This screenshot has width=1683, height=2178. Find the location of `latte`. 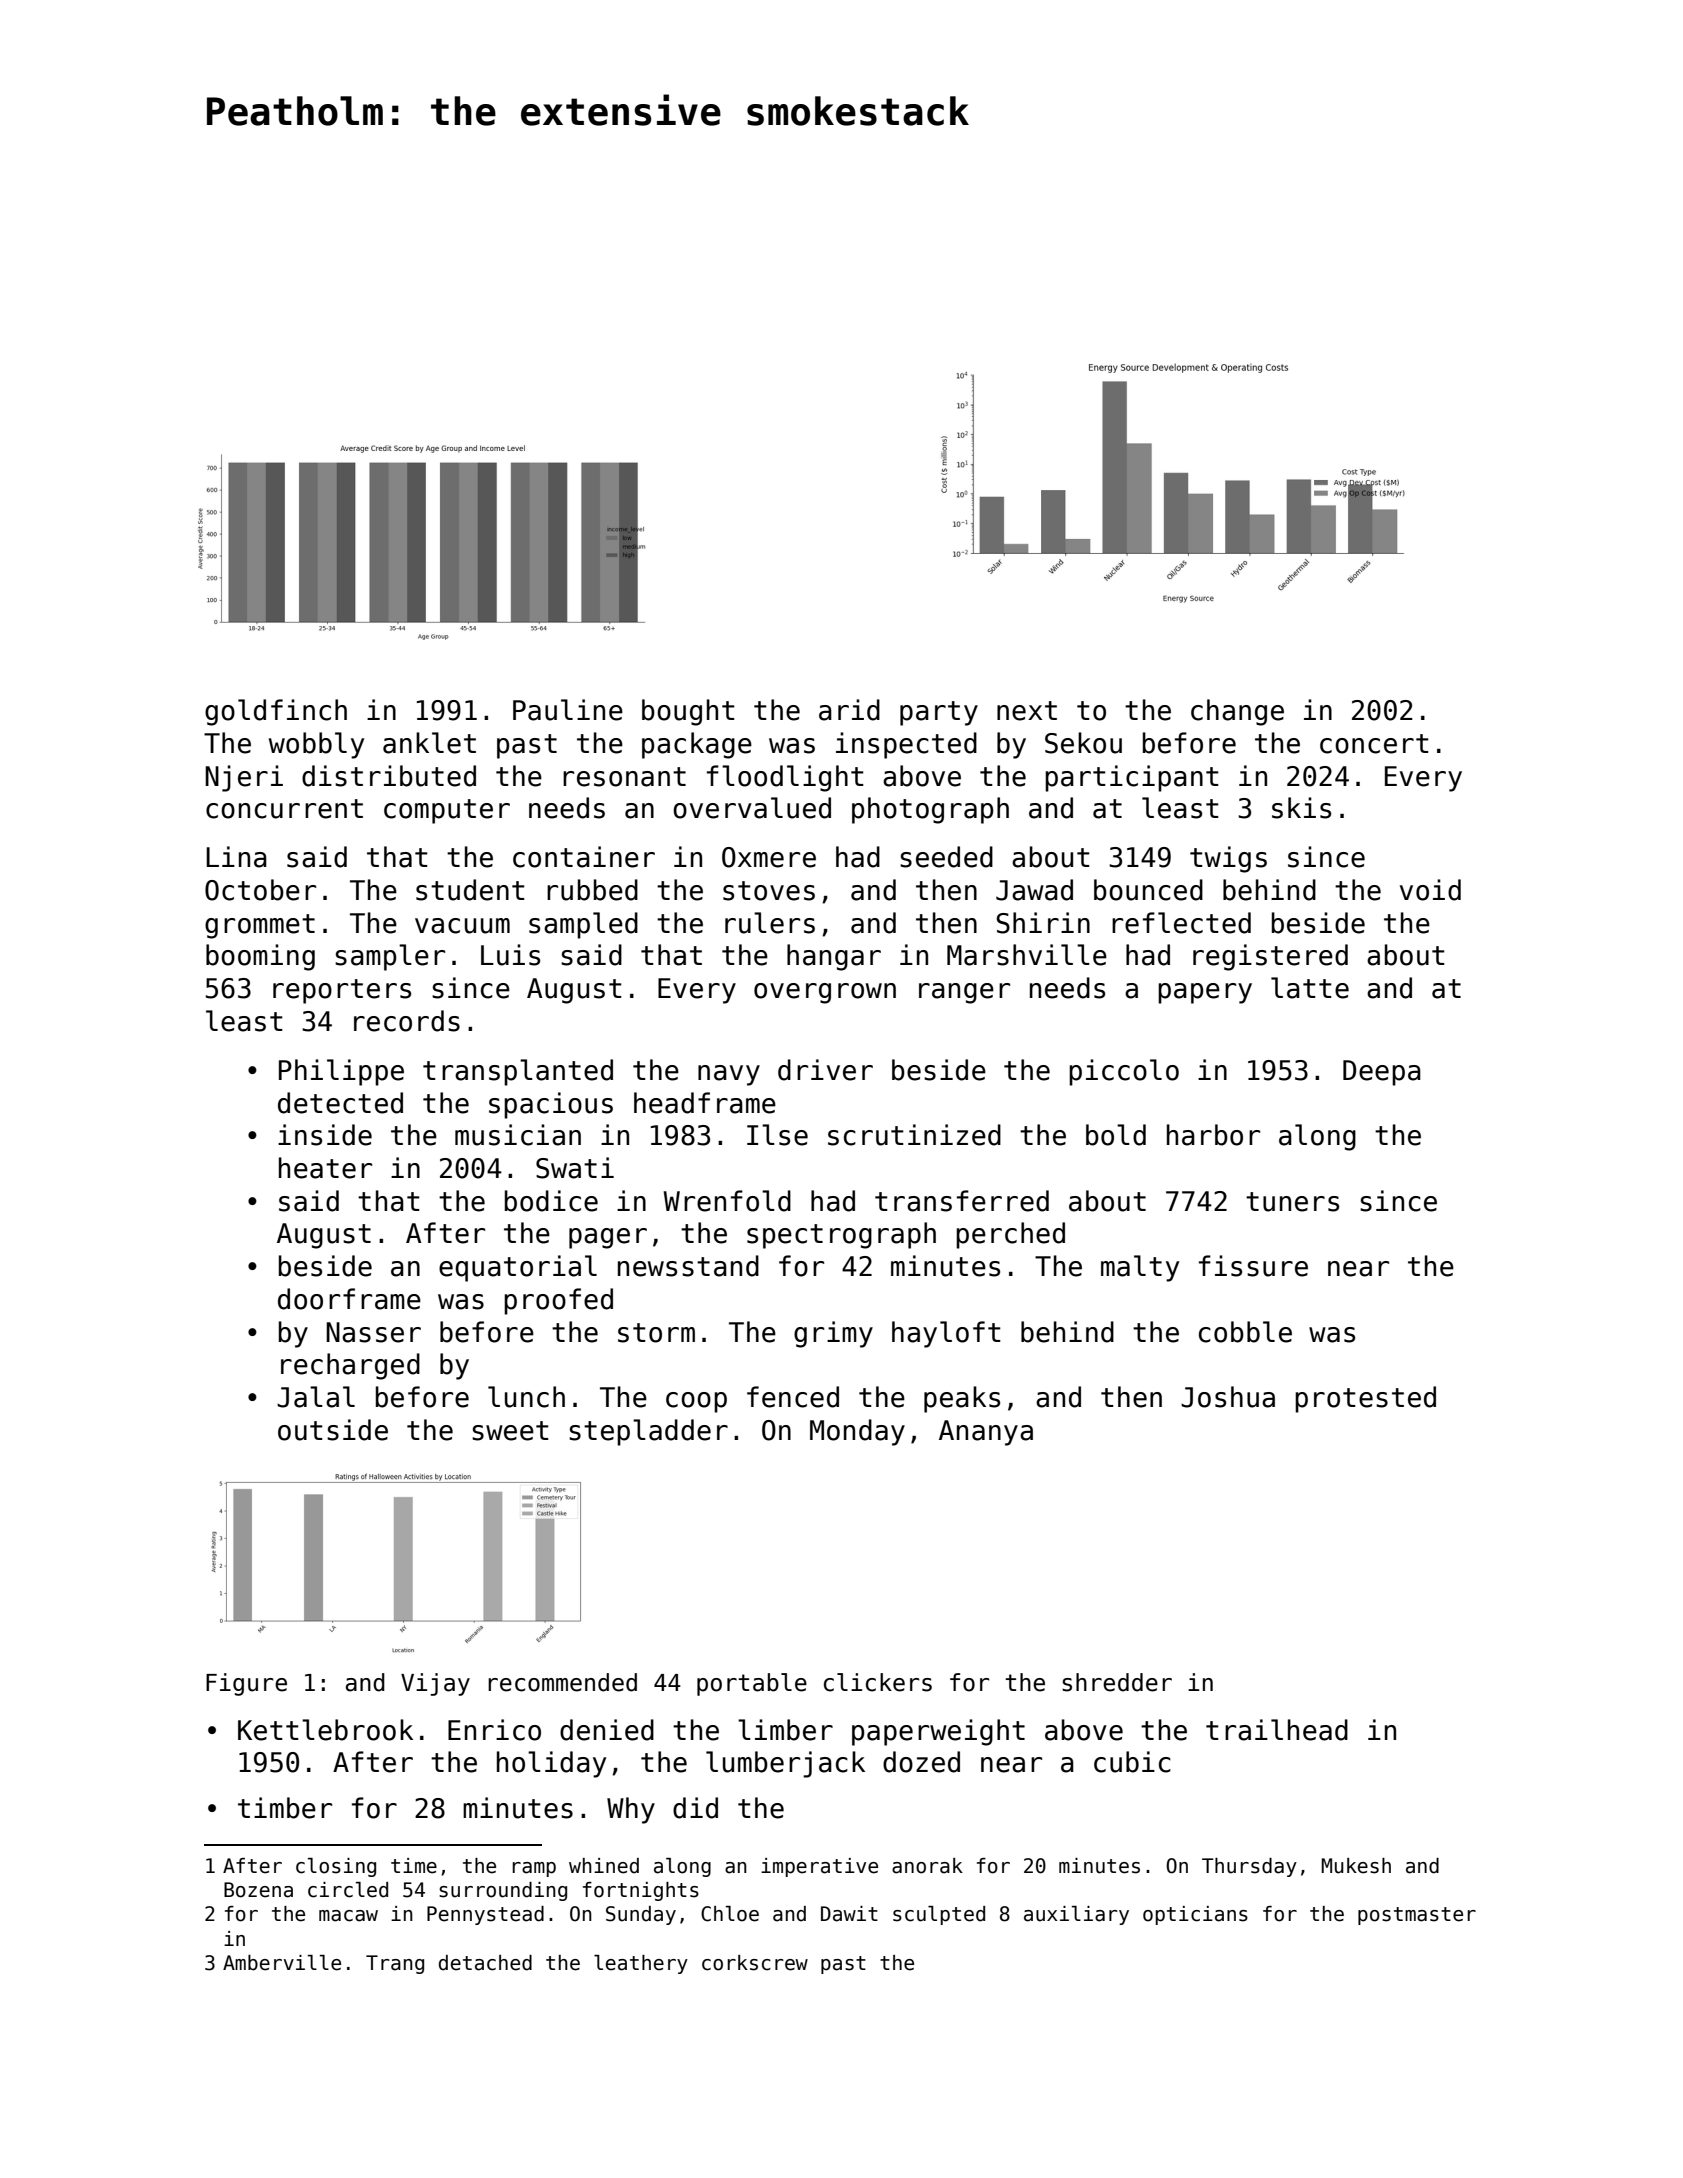

latte is located at coordinates (1310, 988).
